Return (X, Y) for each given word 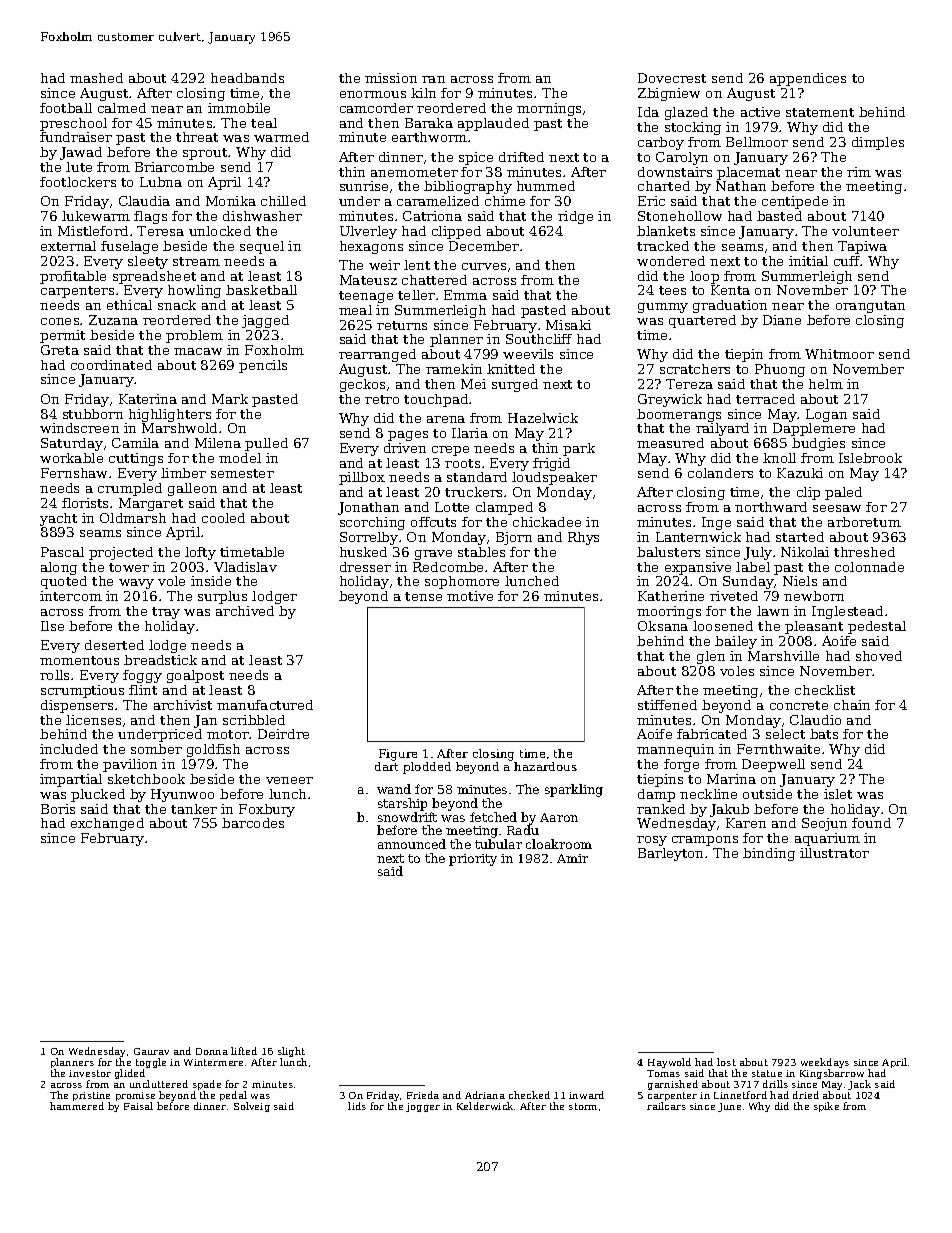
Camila (135, 443)
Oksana (663, 626)
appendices (808, 79)
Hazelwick (543, 418)
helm (826, 384)
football (66, 108)
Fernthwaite (778, 749)
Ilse (52, 626)
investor (90, 1073)
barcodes (253, 823)
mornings (549, 109)
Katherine (671, 596)
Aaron (559, 817)
